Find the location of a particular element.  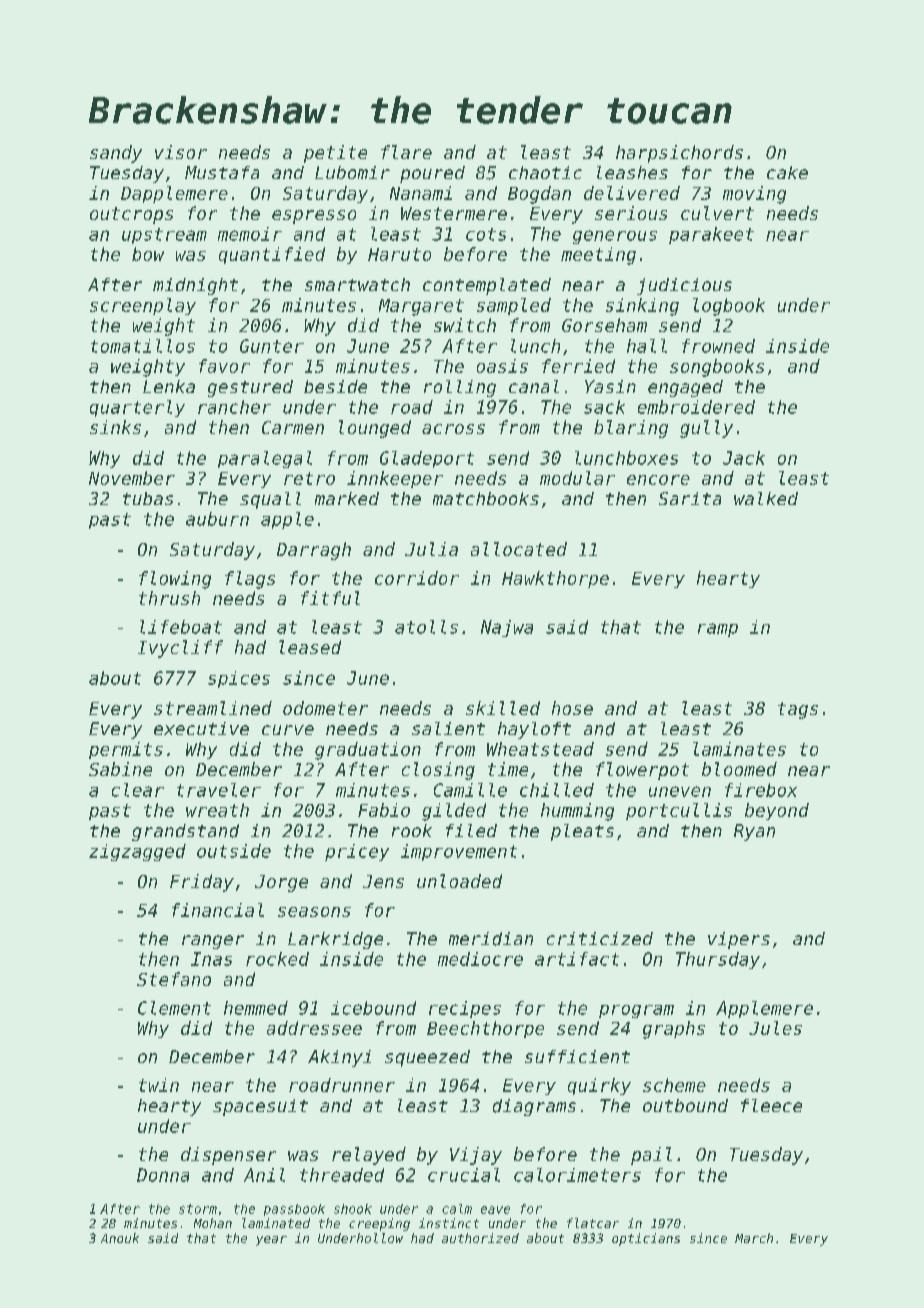

walked is located at coordinates (766, 498).
